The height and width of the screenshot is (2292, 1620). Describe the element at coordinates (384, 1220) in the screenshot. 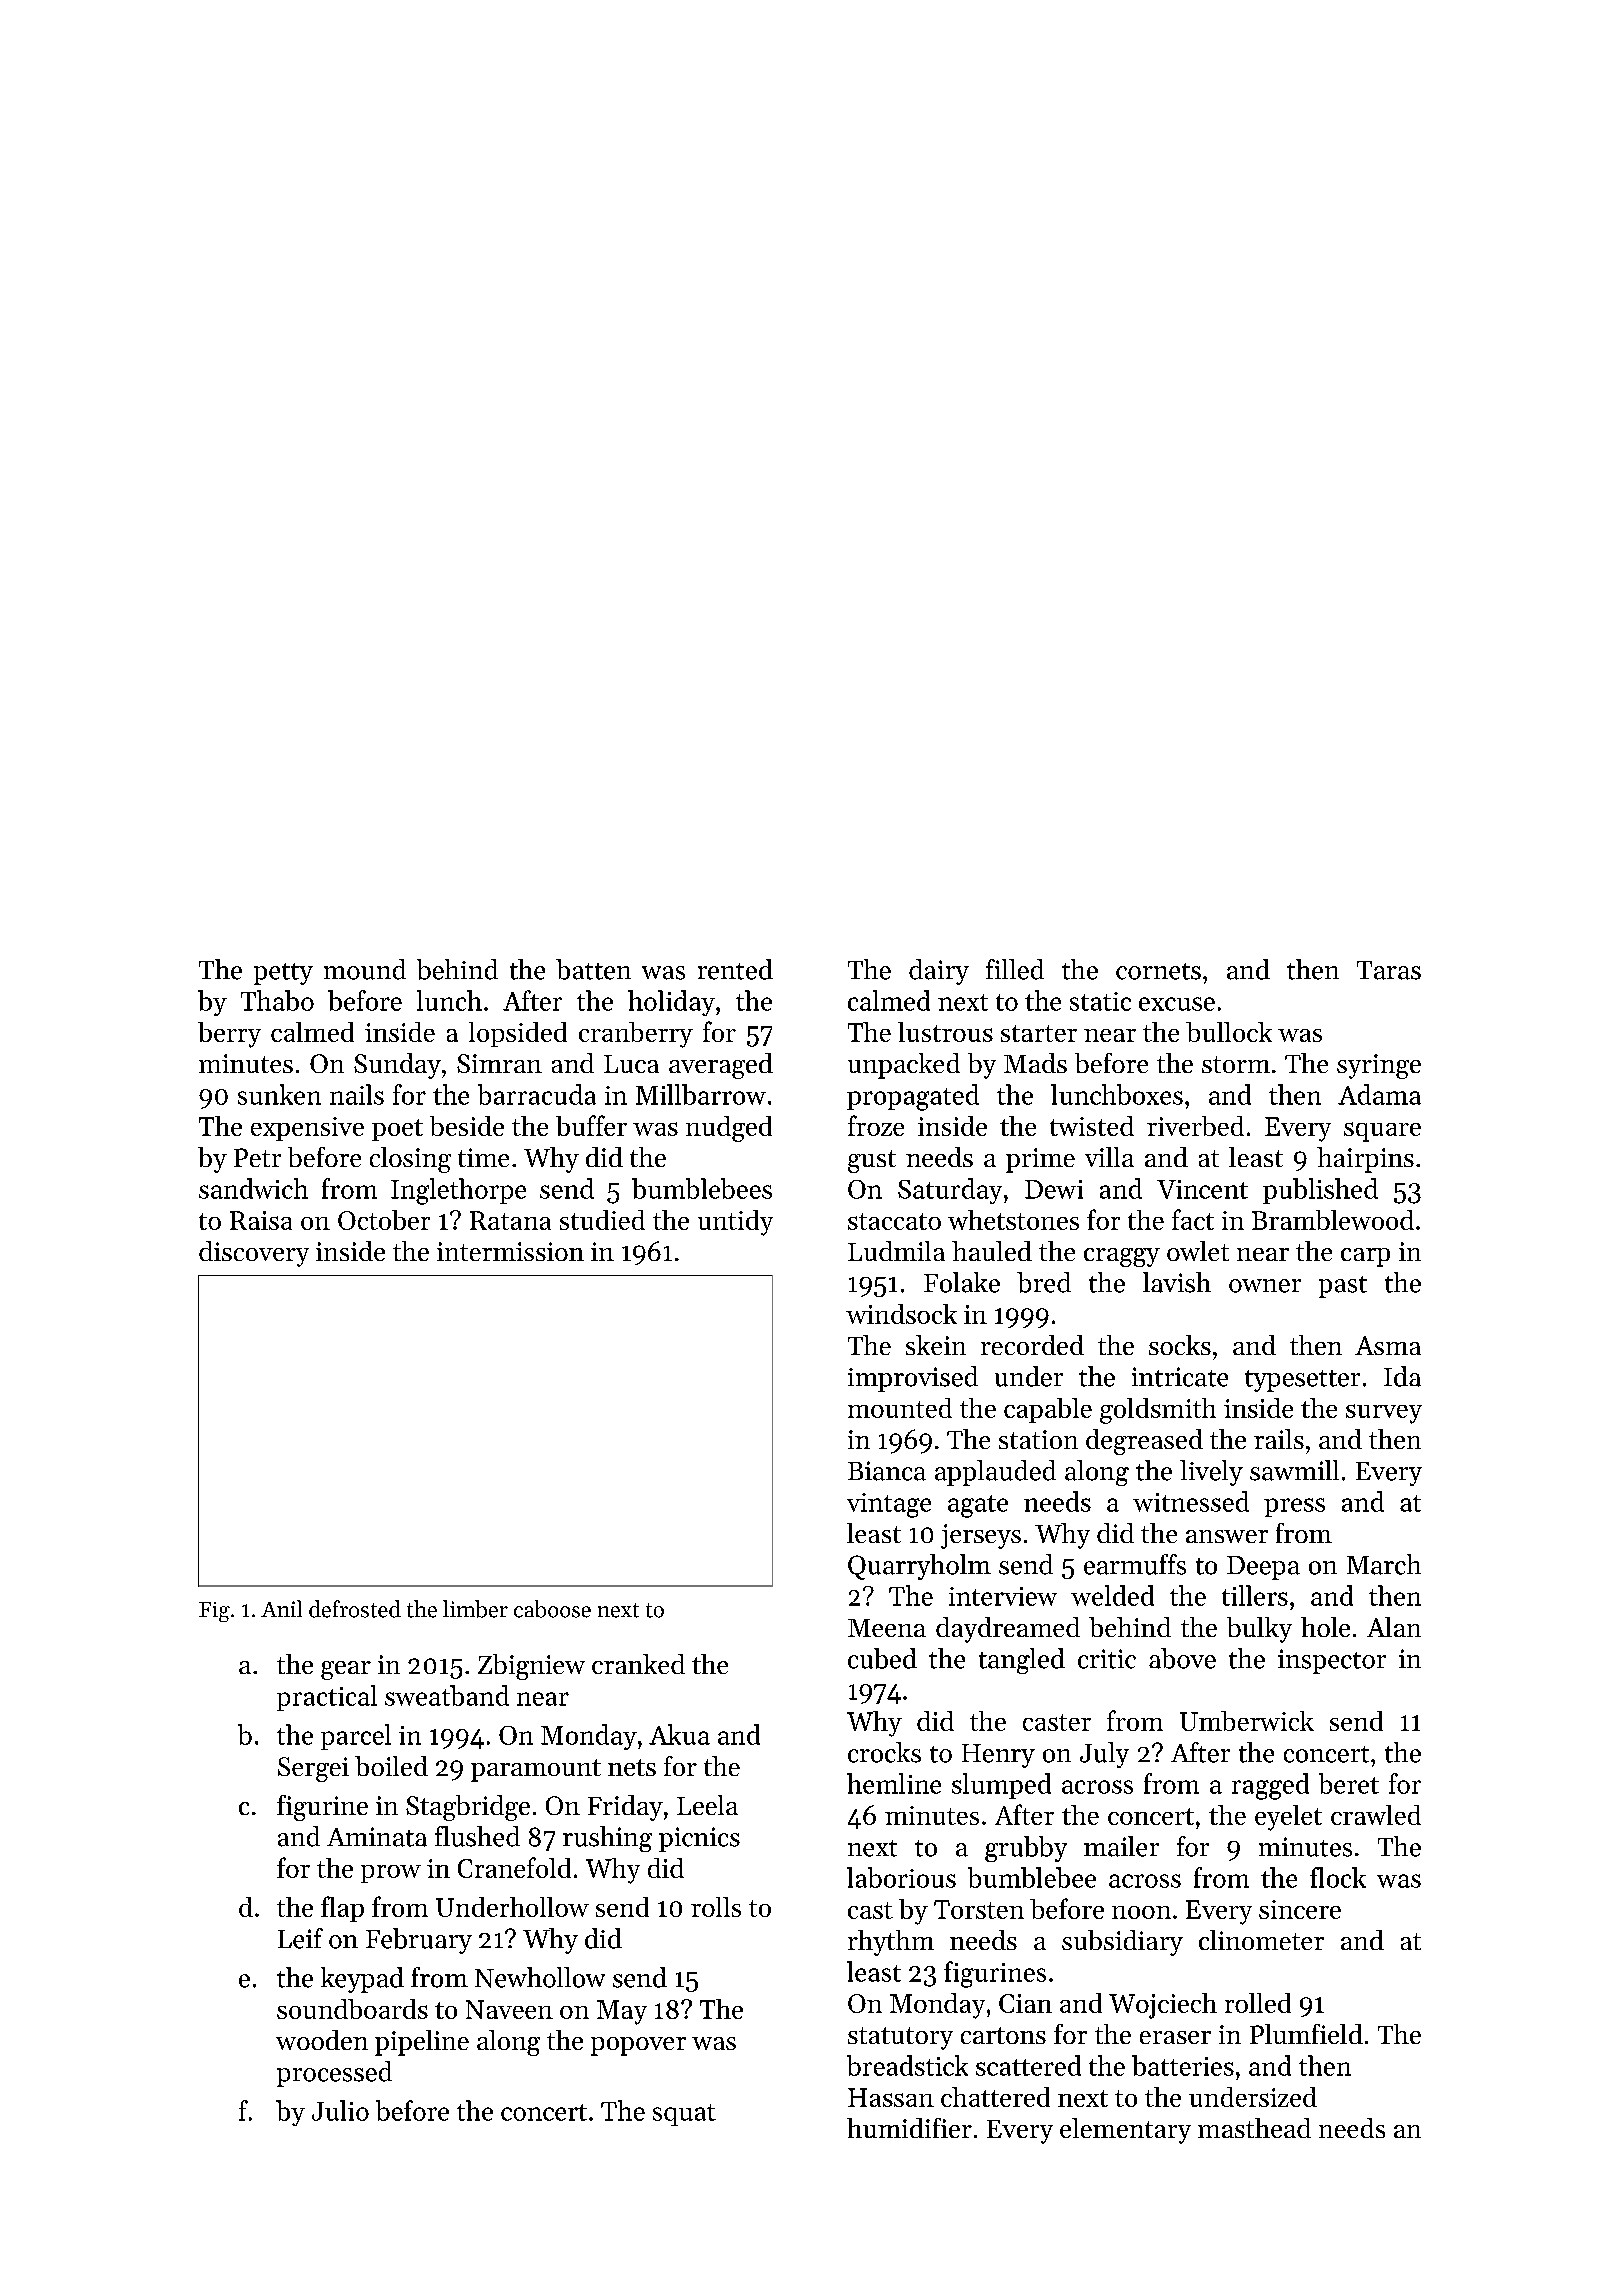

I see `October` at that location.
